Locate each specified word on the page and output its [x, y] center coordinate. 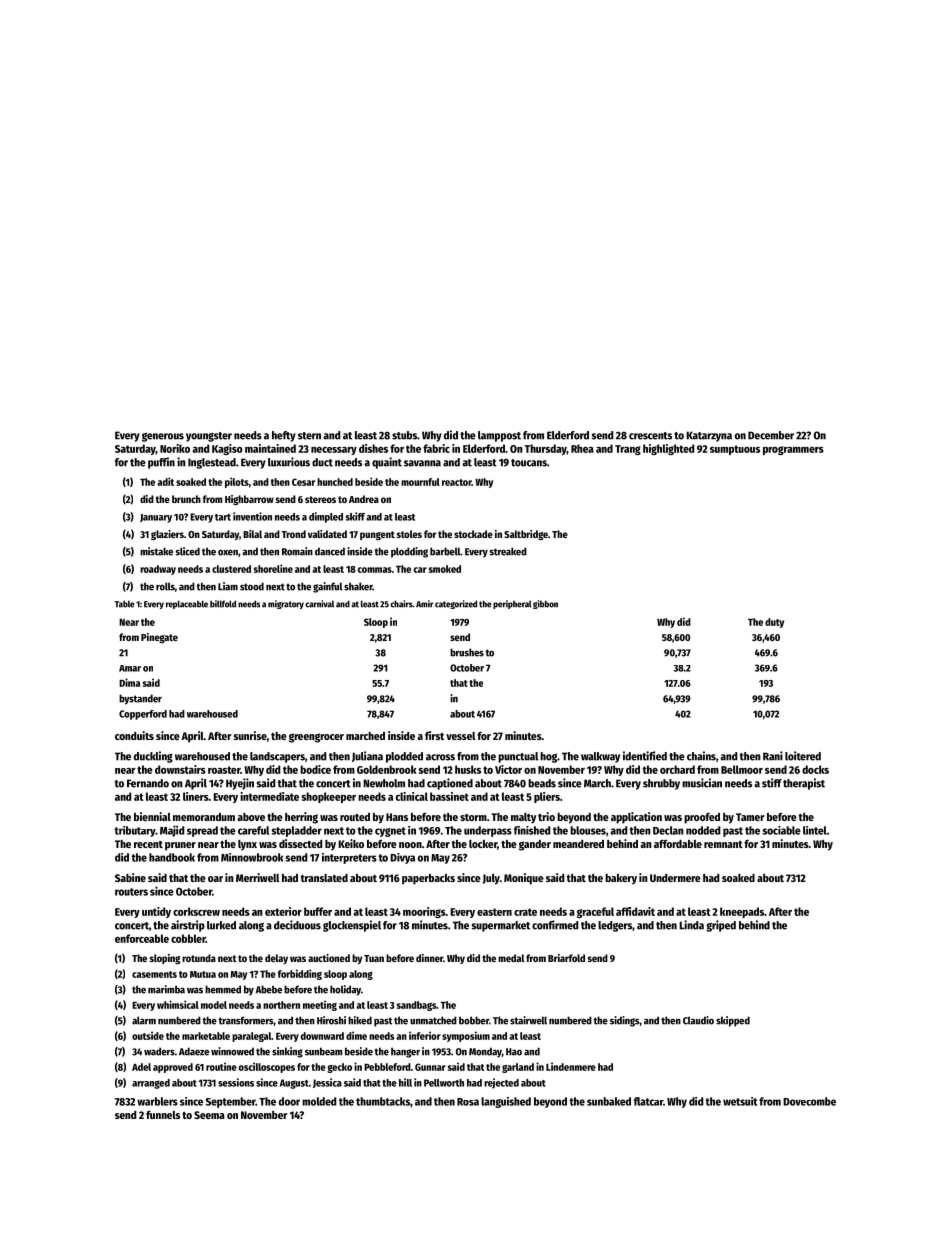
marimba [166, 989]
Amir [424, 604]
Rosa [468, 1102]
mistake [156, 551]
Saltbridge [526, 535]
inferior [425, 1035]
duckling [153, 757]
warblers [157, 1101]
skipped [733, 1021]
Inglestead [212, 463]
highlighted [668, 449]
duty [774, 623]
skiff [355, 516]
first [434, 735]
